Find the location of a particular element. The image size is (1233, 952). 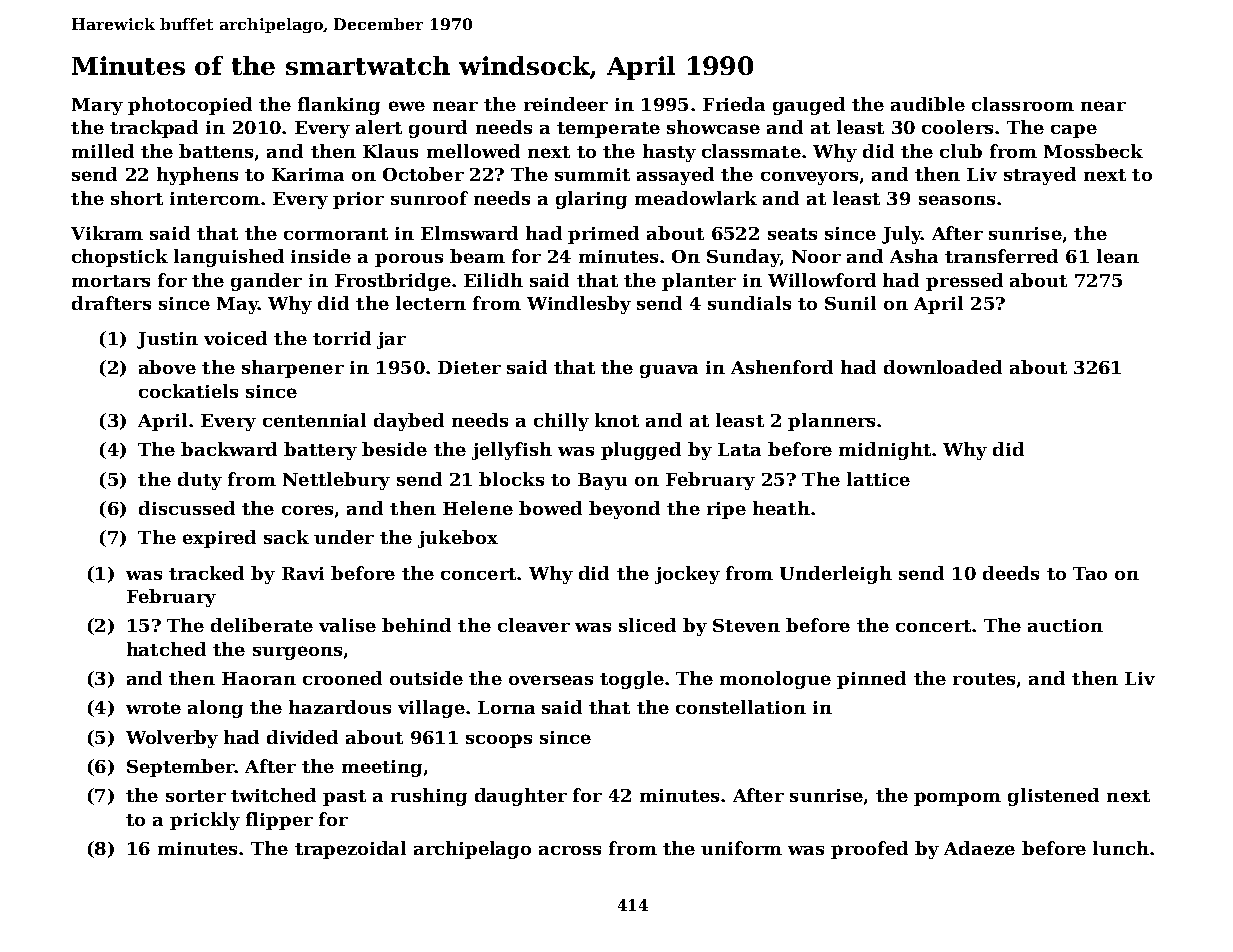

Frostbridge is located at coordinates (393, 282).
